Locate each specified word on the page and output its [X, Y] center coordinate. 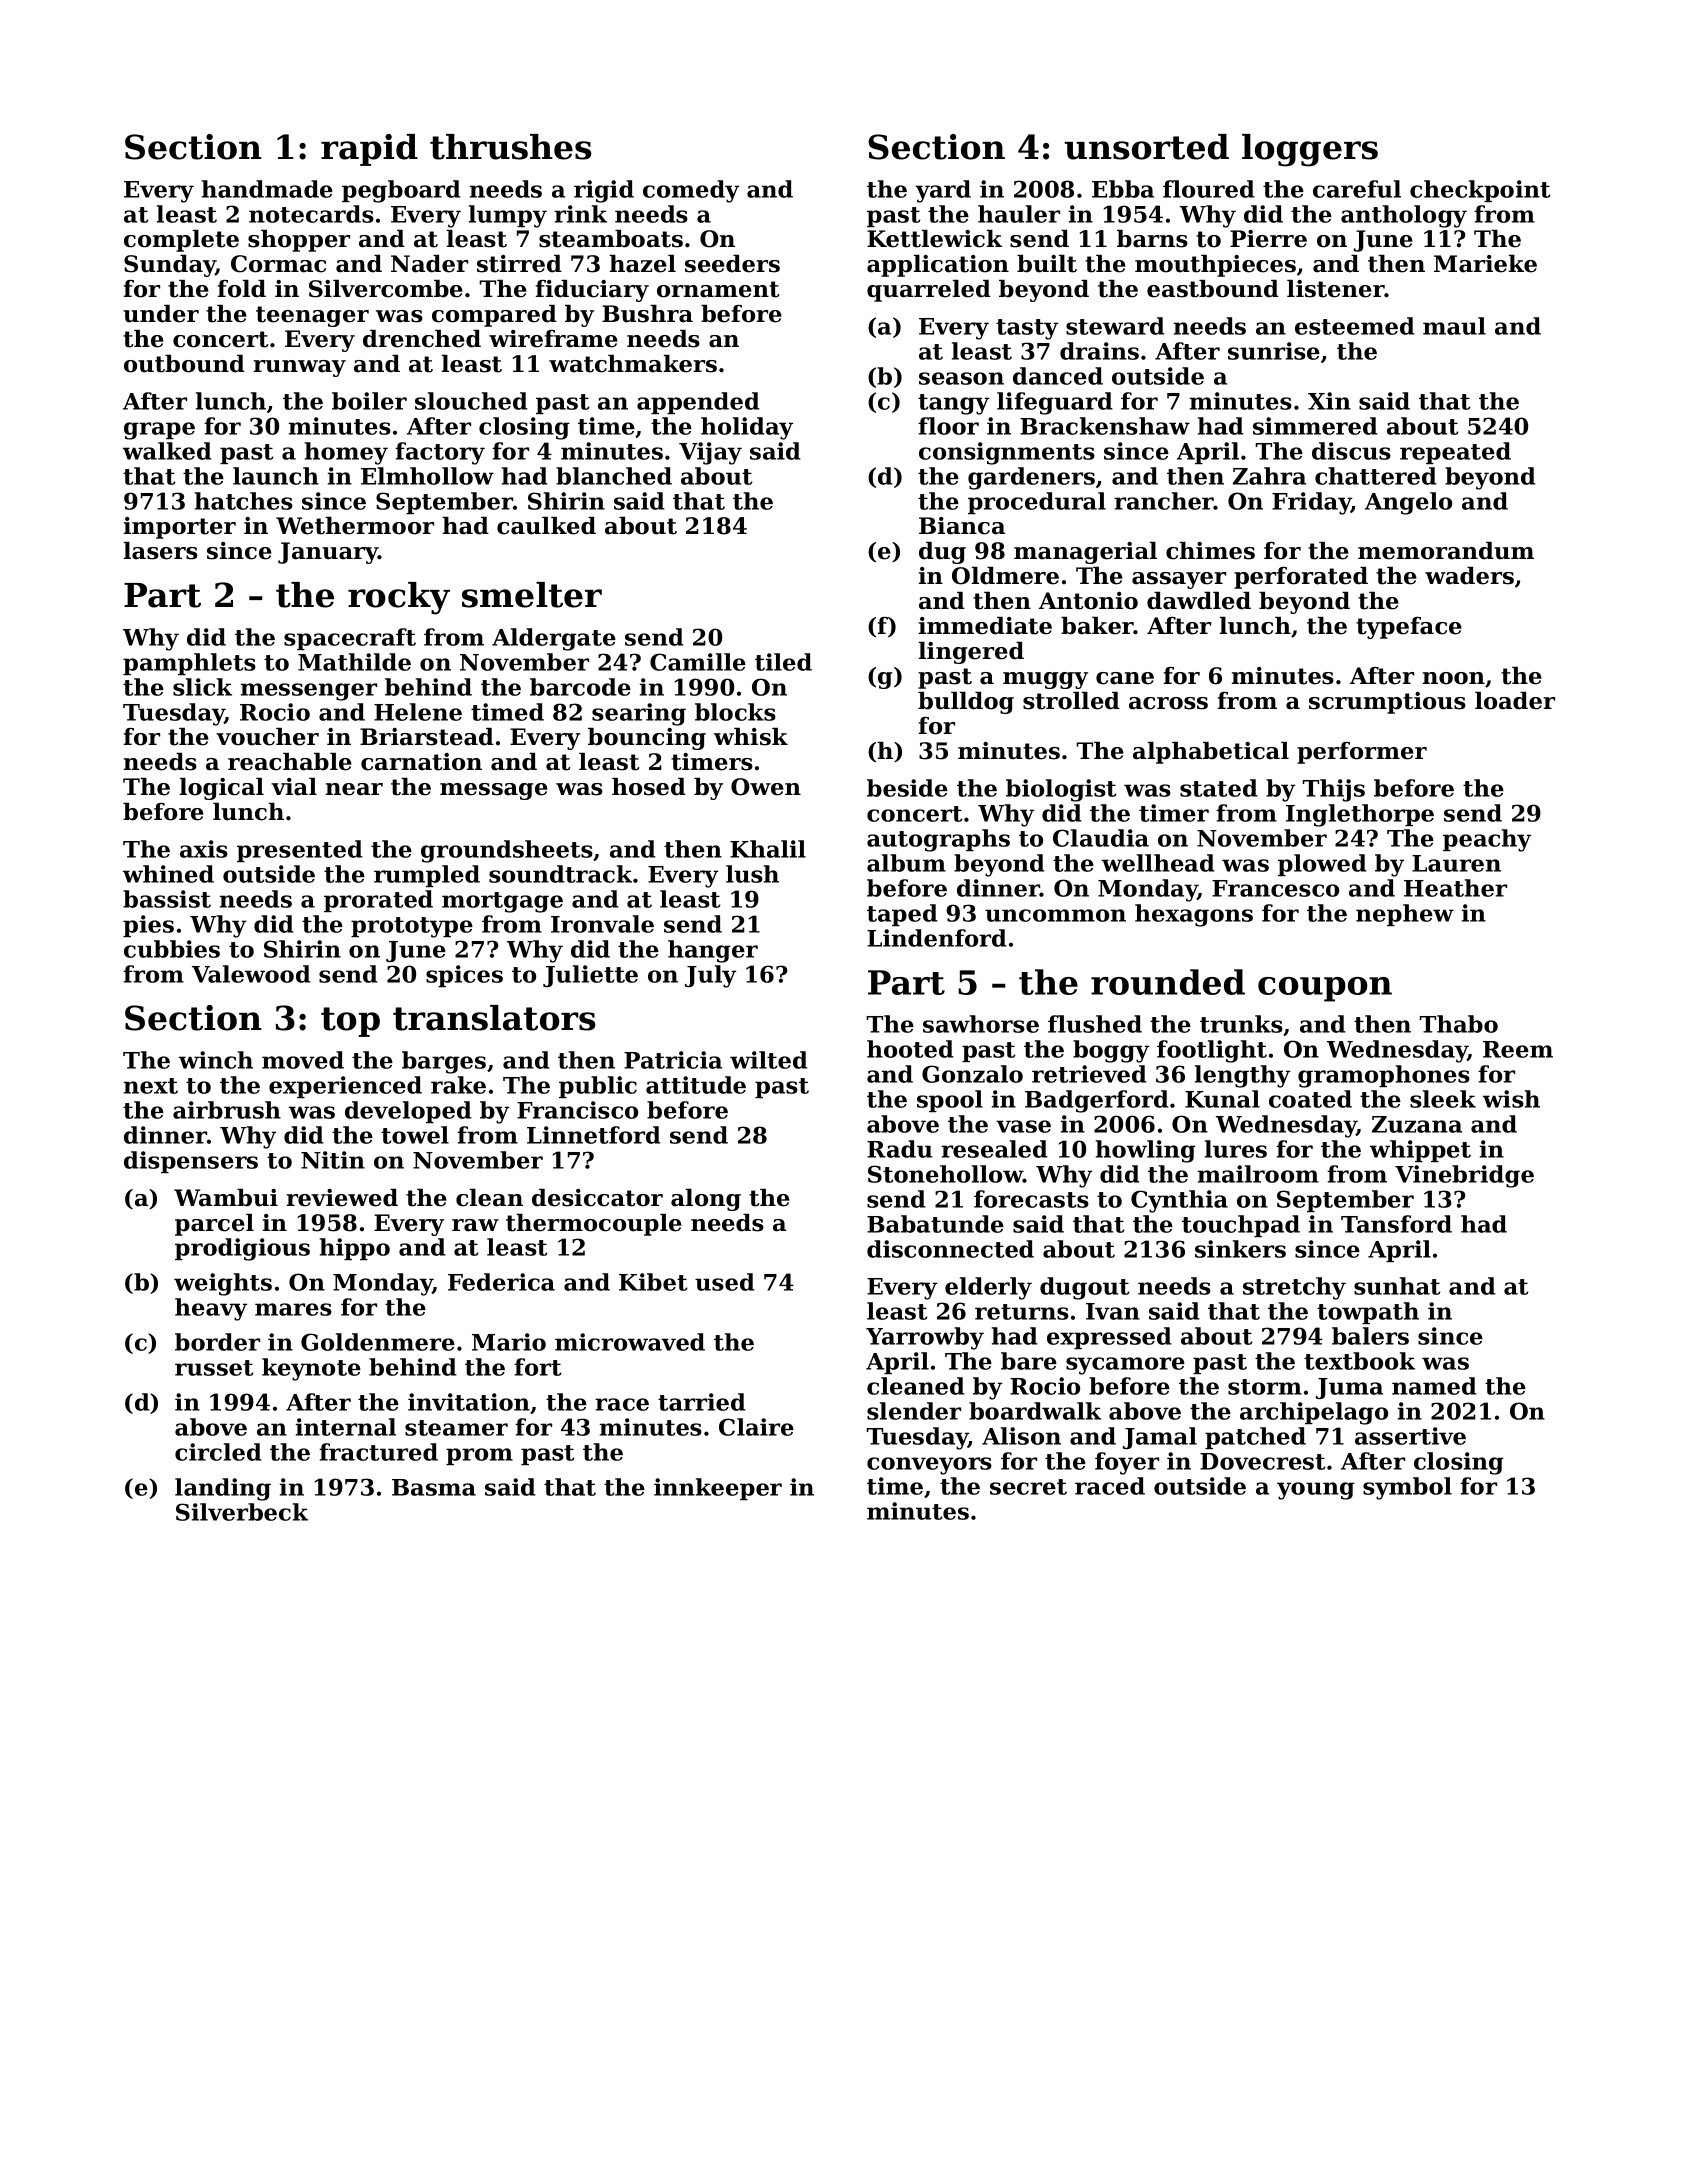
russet [214, 1368]
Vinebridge [1464, 1176]
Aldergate [554, 639]
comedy [691, 191]
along [706, 1200]
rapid [369, 150]
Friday [1311, 503]
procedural [1037, 503]
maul [1454, 326]
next [151, 1086]
